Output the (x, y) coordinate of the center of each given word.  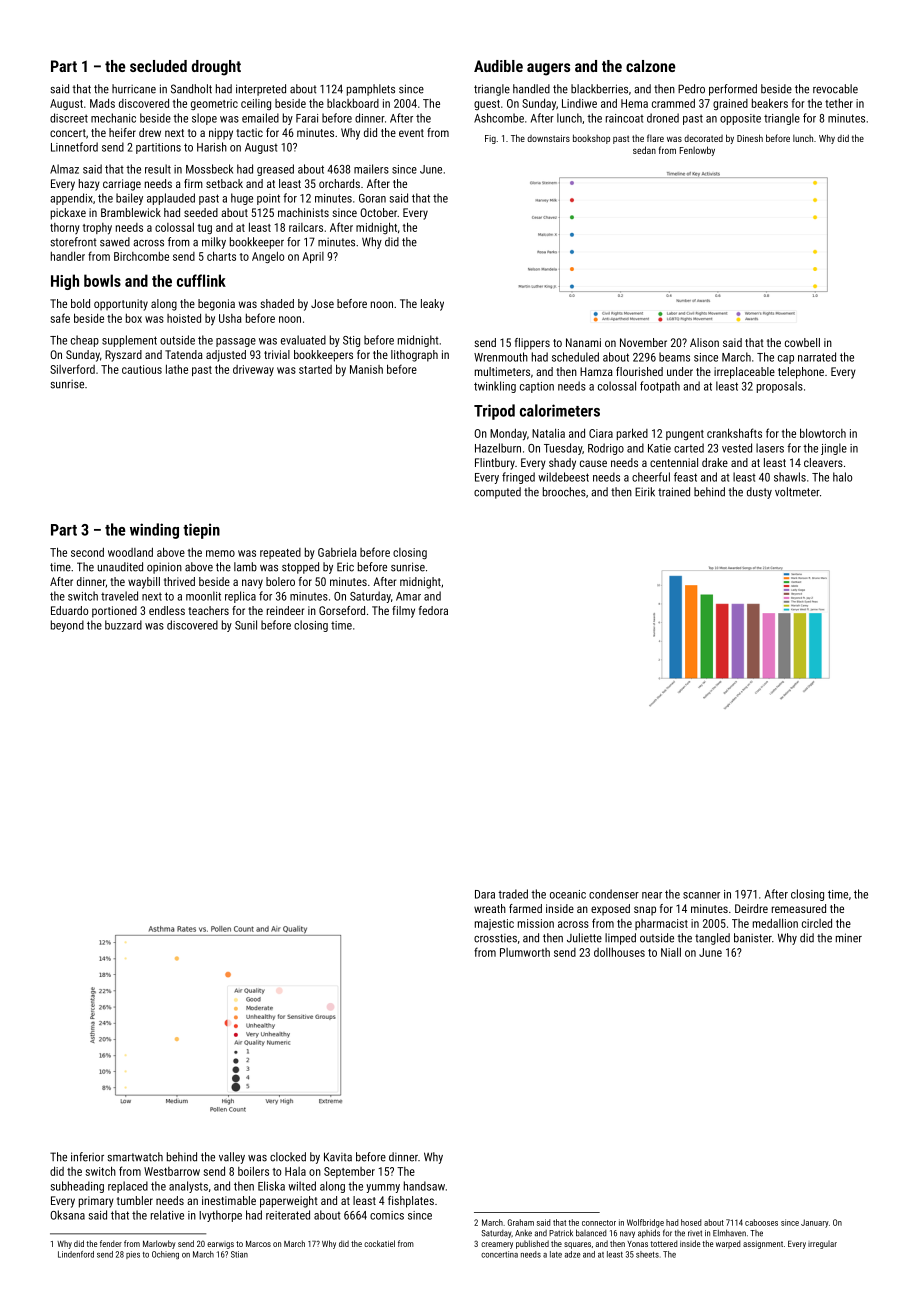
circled (817, 923)
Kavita (338, 1157)
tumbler (135, 1200)
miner (849, 938)
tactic (249, 132)
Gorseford (342, 610)
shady (562, 464)
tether (839, 103)
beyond (67, 626)
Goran (372, 198)
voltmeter (797, 492)
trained (674, 492)
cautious (142, 369)
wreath (490, 908)
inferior (87, 1157)
